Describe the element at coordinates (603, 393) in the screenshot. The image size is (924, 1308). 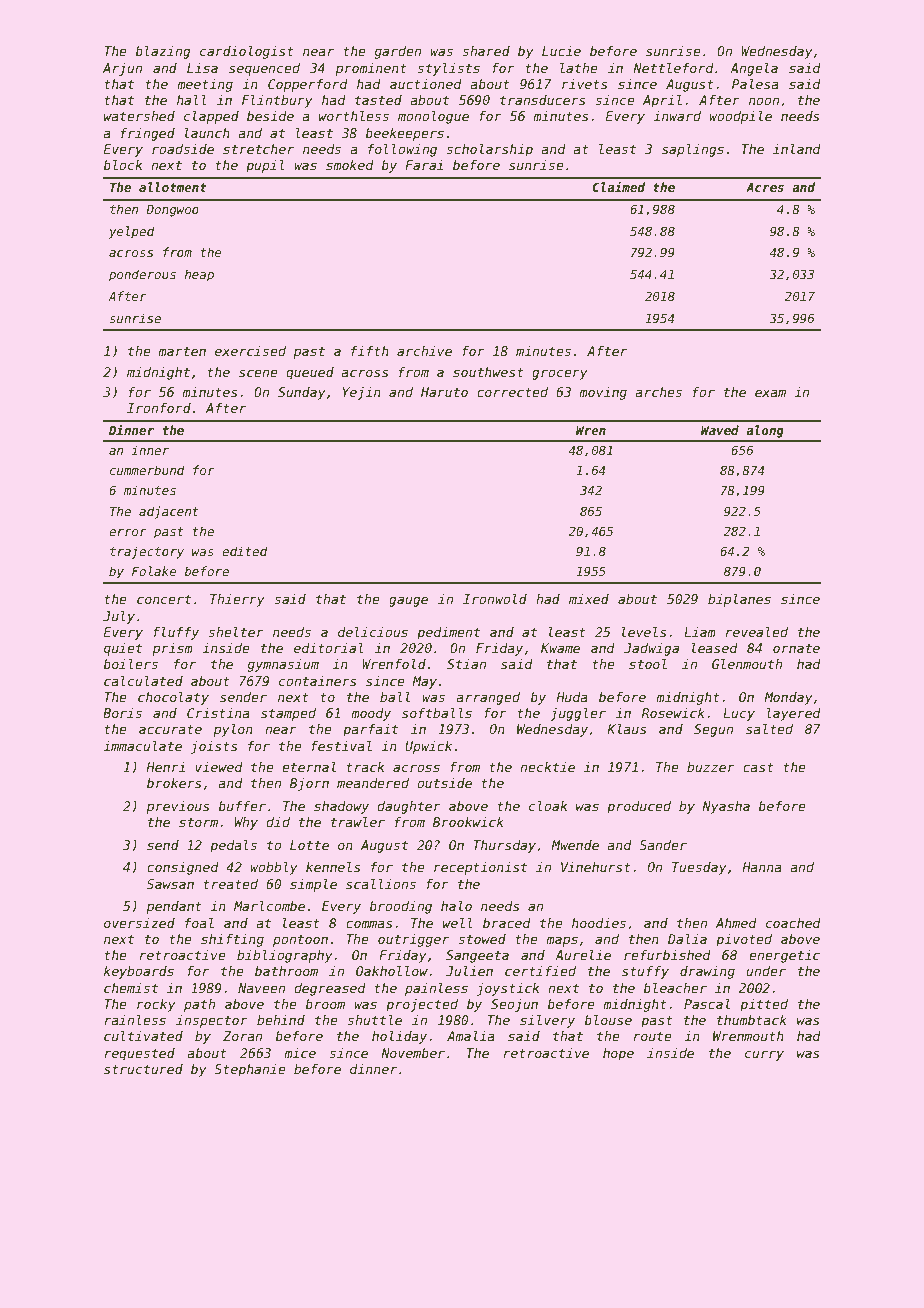
I see `moving` at that location.
